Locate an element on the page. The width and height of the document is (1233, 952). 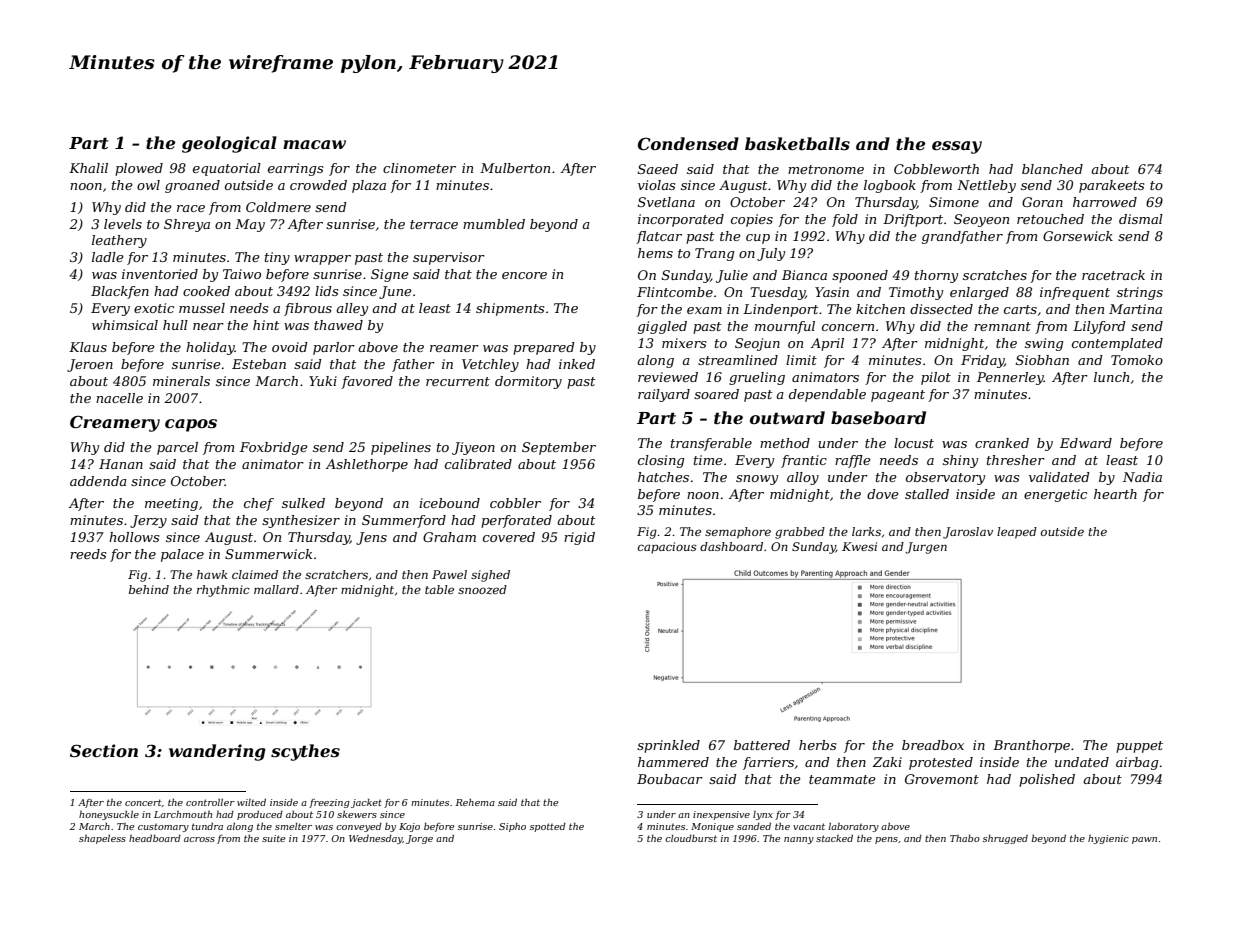
Jurgen is located at coordinates (926, 548).
